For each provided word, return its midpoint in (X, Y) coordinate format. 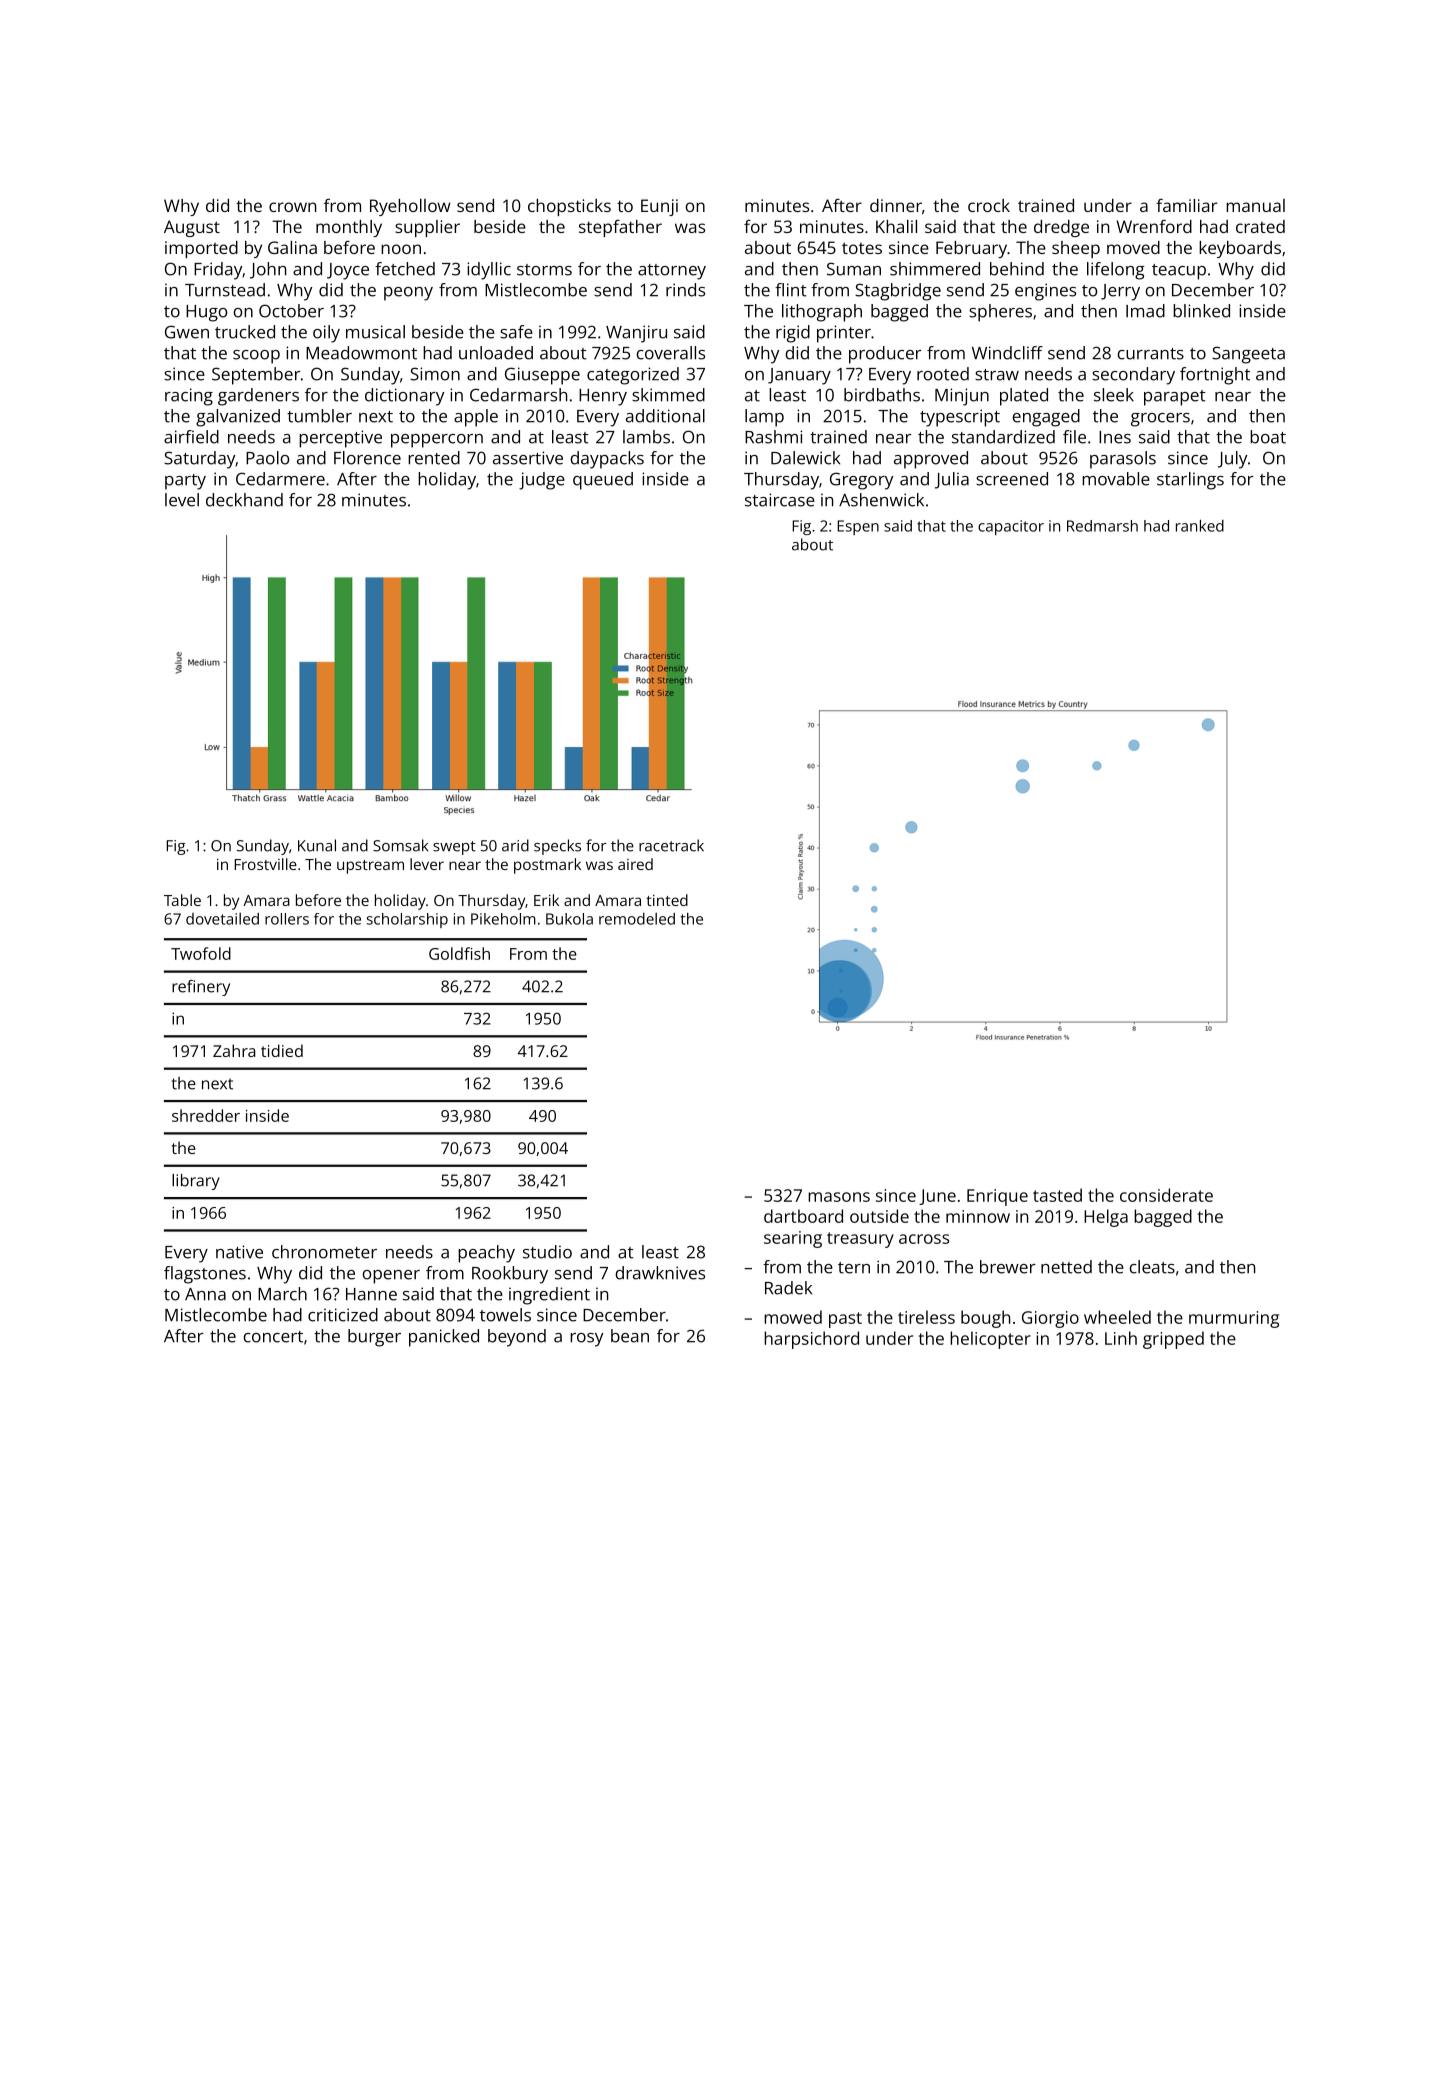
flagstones (205, 1275)
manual (1255, 205)
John (268, 270)
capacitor (1011, 527)
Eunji (659, 207)
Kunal (317, 845)
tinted (667, 900)
